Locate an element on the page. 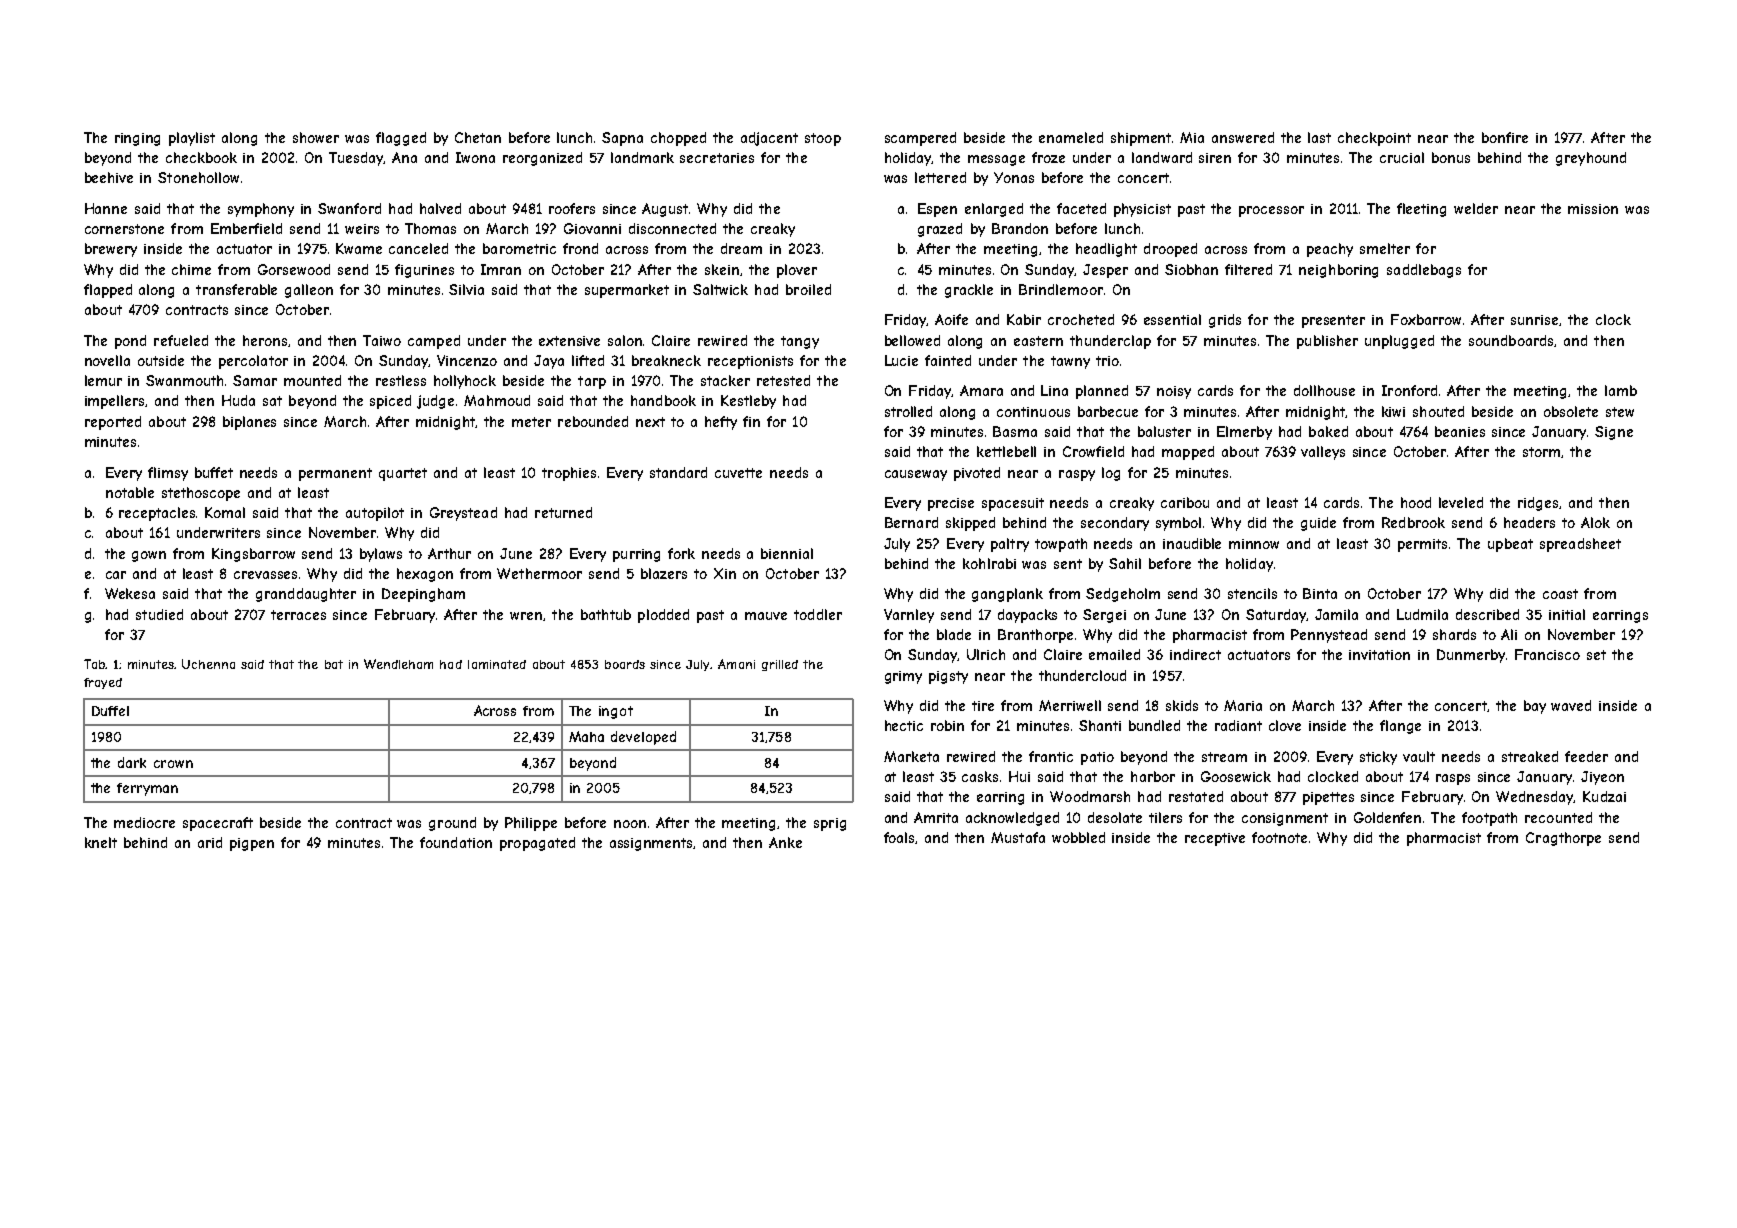  secondary is located at coordinates (1115, 524).
